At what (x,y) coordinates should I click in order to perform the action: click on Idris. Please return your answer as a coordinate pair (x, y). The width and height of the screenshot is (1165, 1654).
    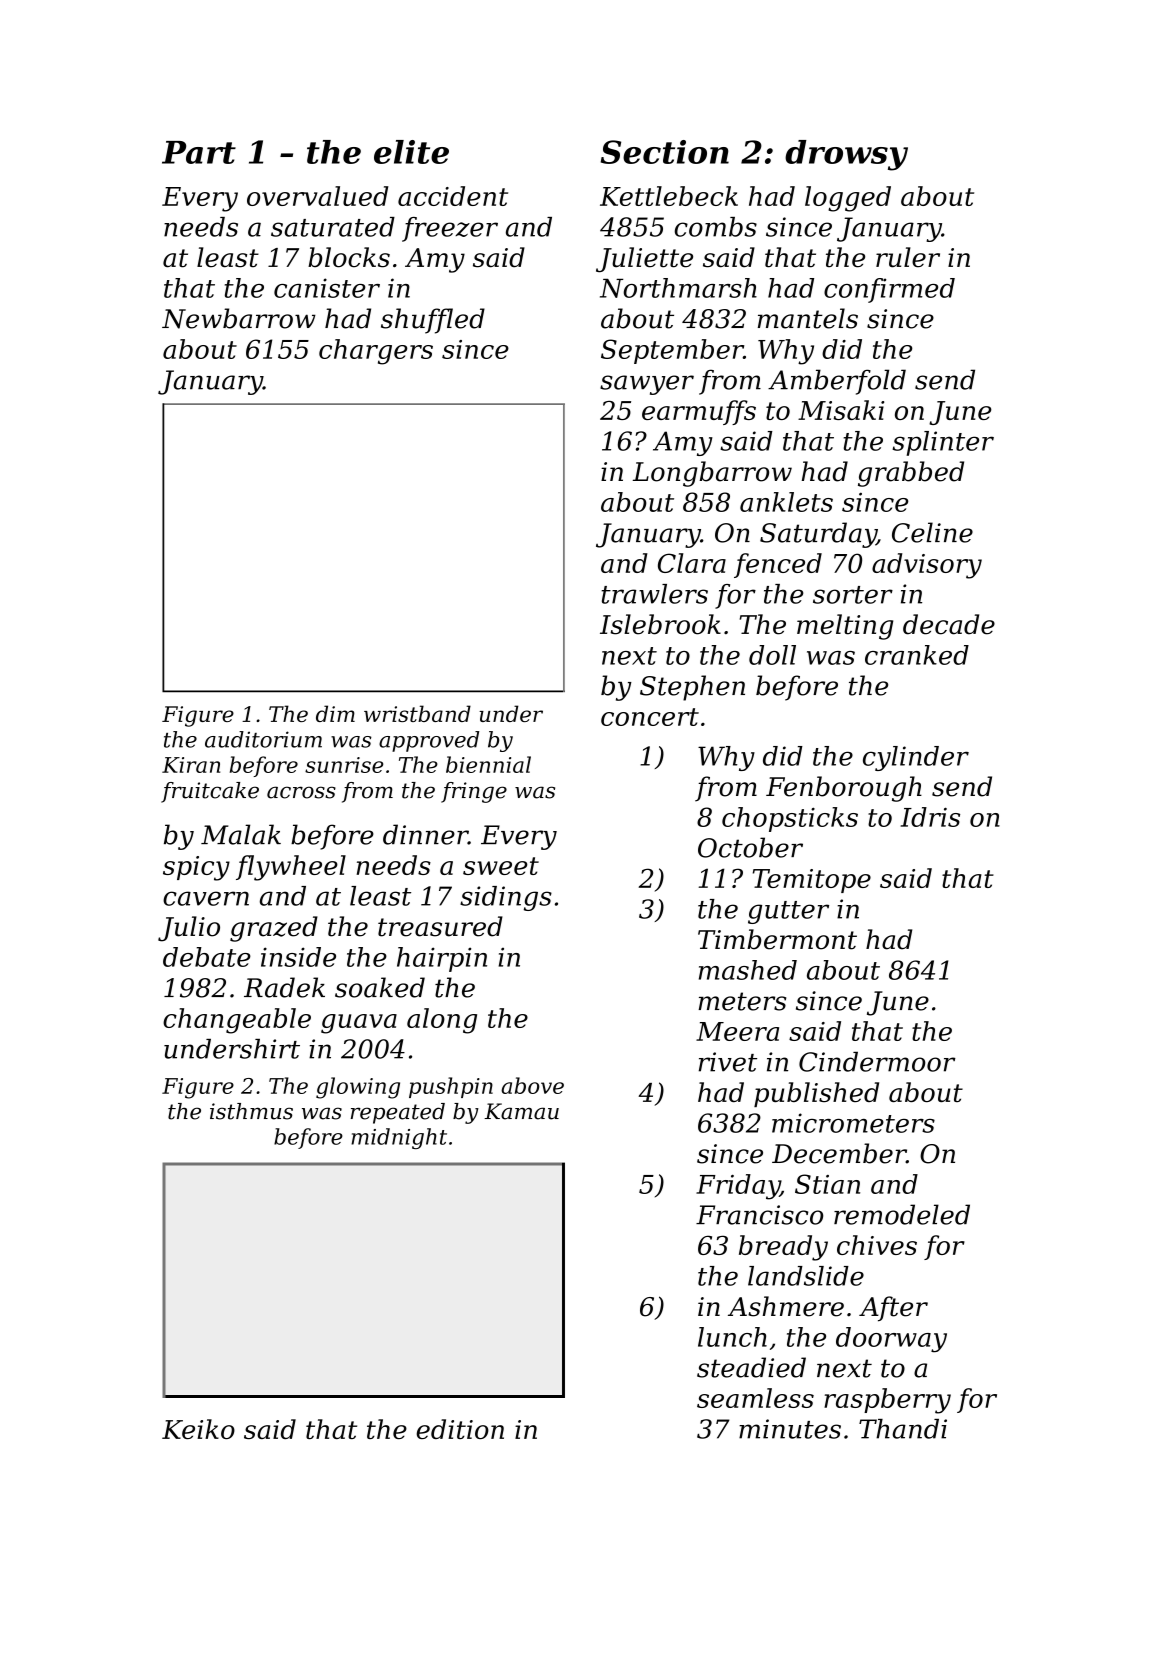
    Looking at the image, I should click on (930, 817).
